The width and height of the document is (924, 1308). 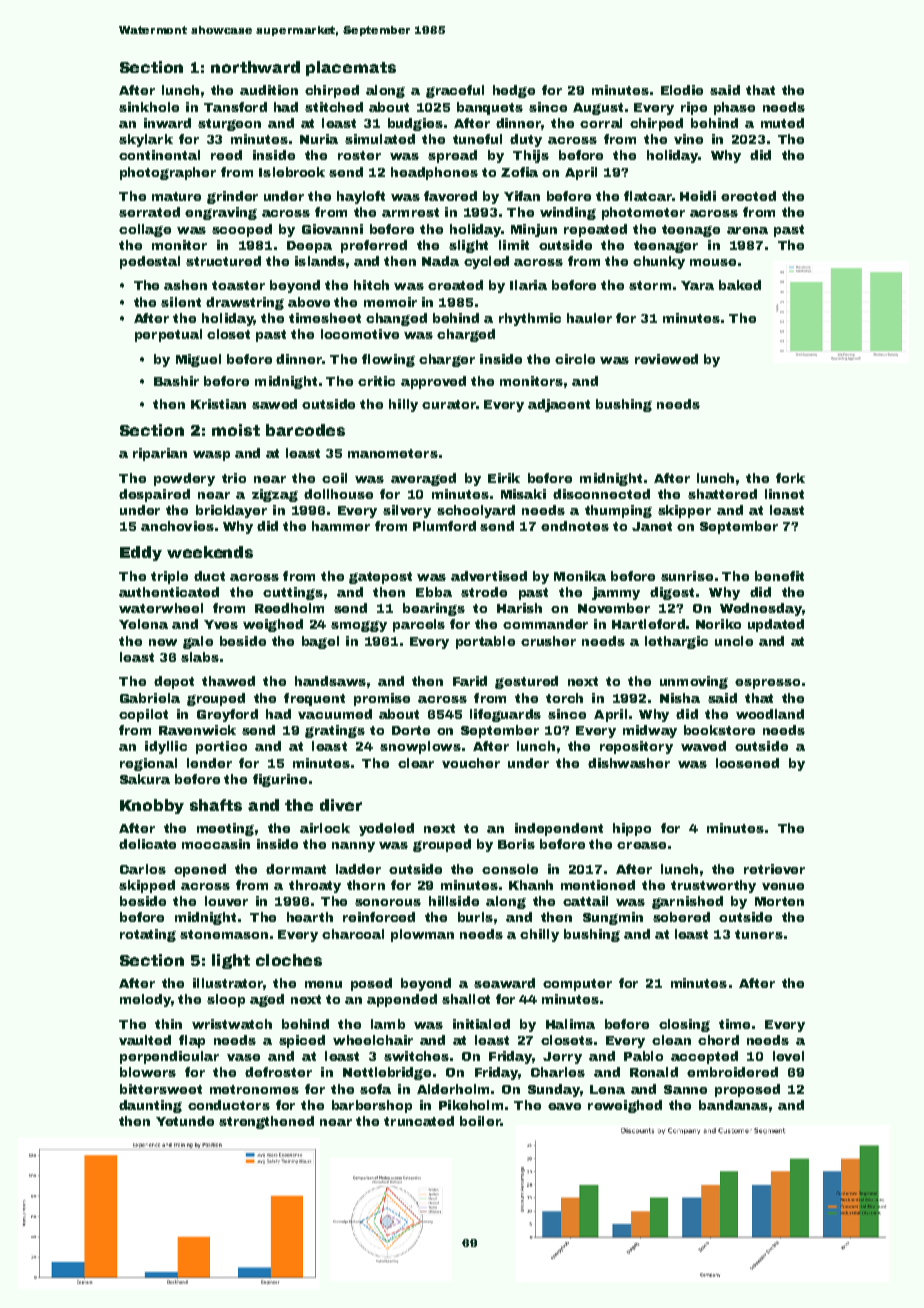 What do you see at coordinates (419, 1121) in the document?
I see `truncated` at bounding box center [419, 1121].
